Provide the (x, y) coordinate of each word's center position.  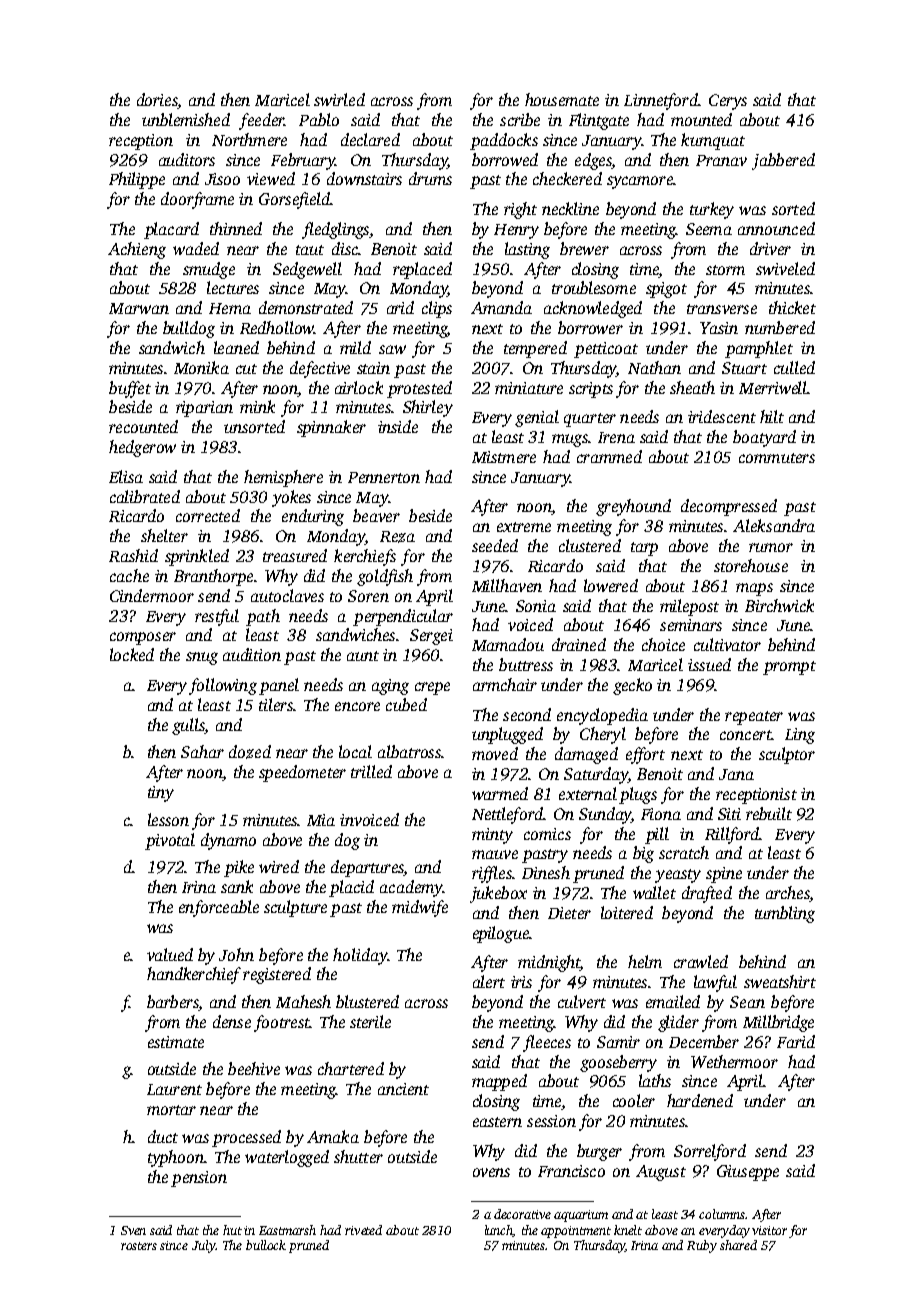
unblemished (186, 119)
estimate (176, 1042)
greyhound (633, 507)
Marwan (139, 308)
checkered (567, 178)
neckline (570, 208)
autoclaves (287, 595)
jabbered (783, 161)
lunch (499, 1231)
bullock (266, 1245)
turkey (712, 210)
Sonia (536, 606)
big (643, 854)
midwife (420, 908)
